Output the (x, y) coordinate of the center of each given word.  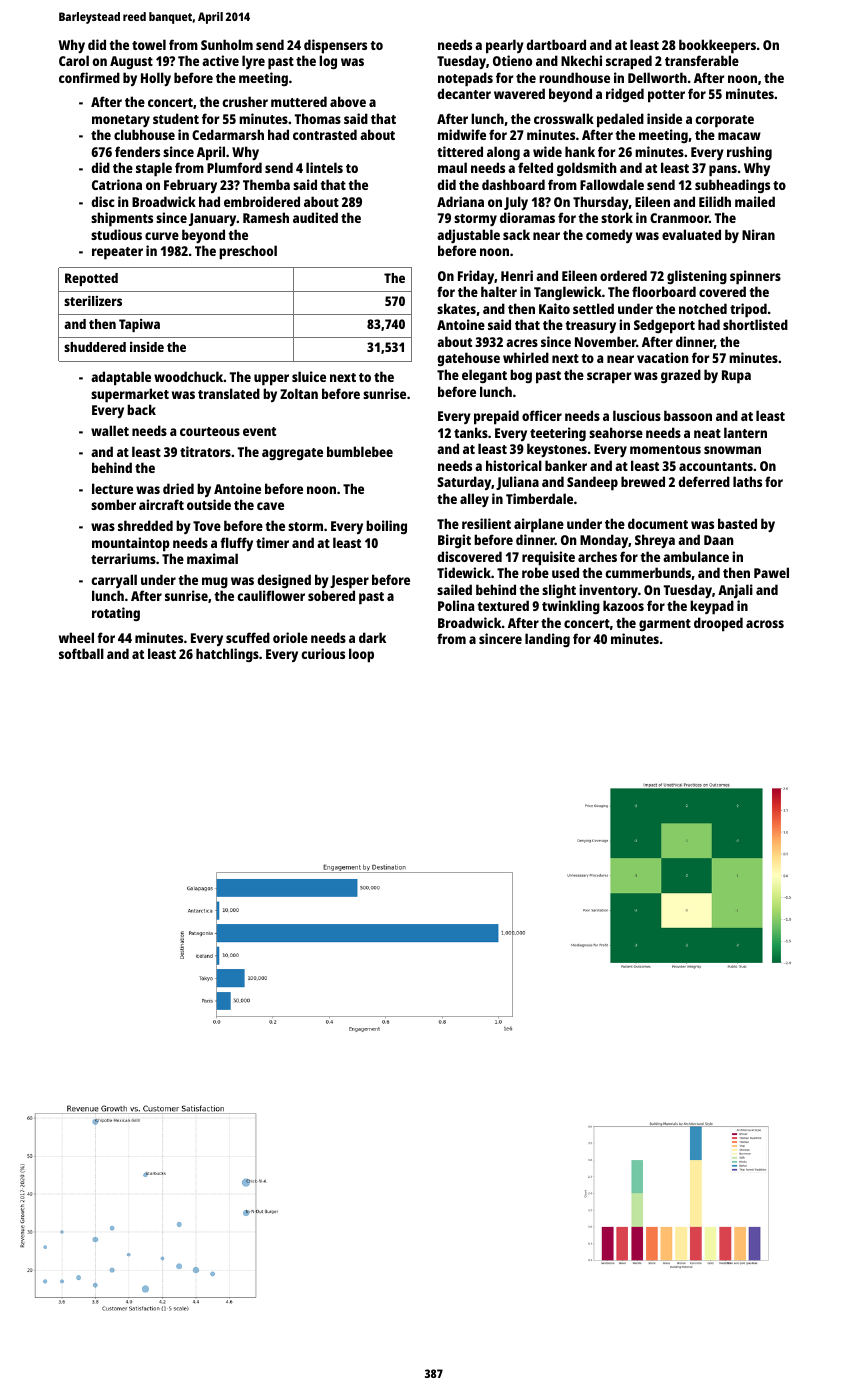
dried (178, 488)
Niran (758, 234)
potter (666, 96)
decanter (464, 93)
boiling (386, 527)
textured (503, 605)
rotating (116, 614)
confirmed (89, 77)
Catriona (117, 184)
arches (597, 556)
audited (315, 217)
